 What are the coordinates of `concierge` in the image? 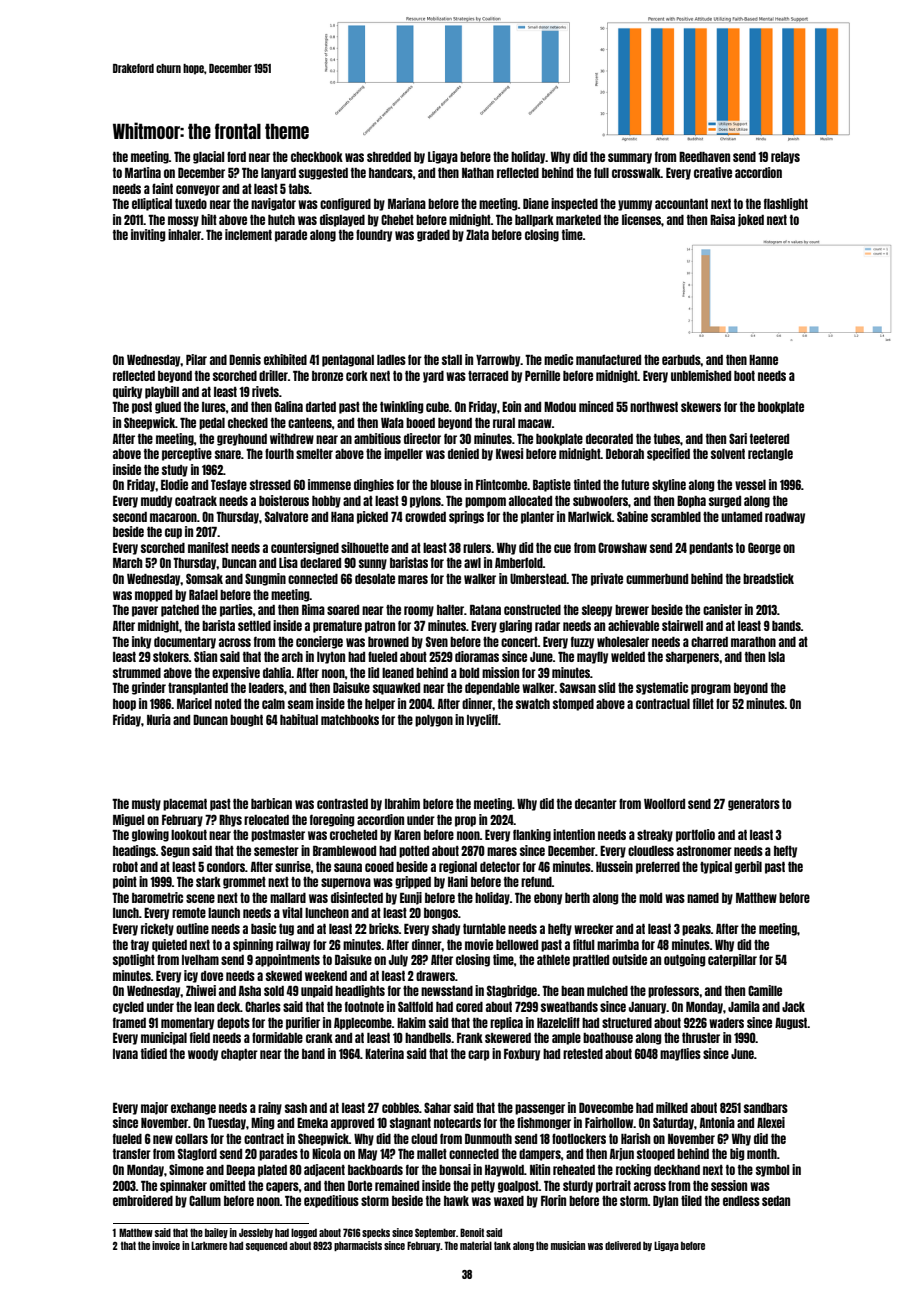 It's located at (319, 642).
